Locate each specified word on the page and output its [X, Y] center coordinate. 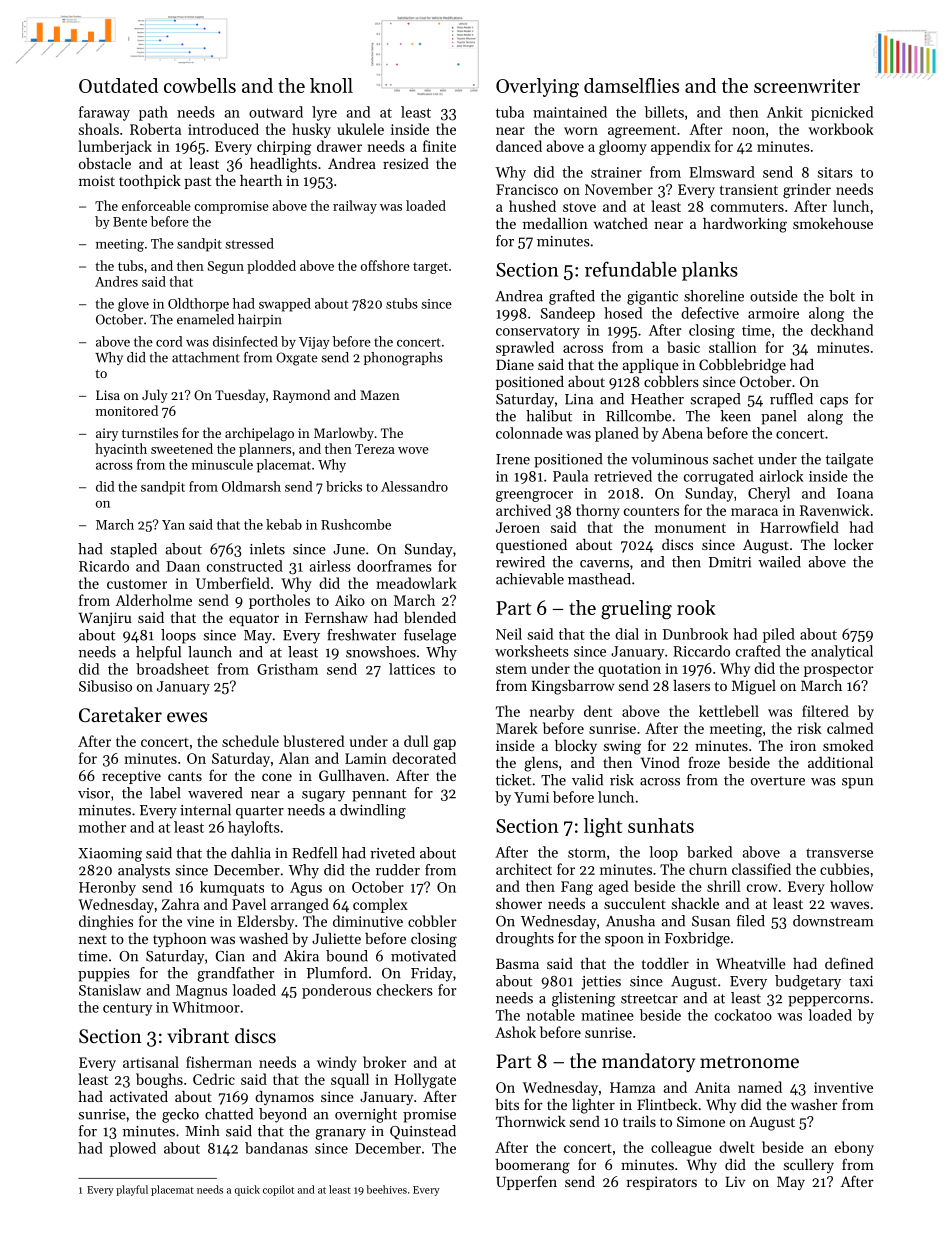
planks [710, 271]
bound [347, 956]
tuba [510, 112]
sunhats [661, 825]
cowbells [200, 85]
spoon [624, 941]
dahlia [251, 853]
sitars [835, 172]
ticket [513, 780]
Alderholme [154, 600]
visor [94, 793]
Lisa [108, 395]
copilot [278, 1190]
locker [854, 544]
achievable [530, 579]
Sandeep [568, 314]
